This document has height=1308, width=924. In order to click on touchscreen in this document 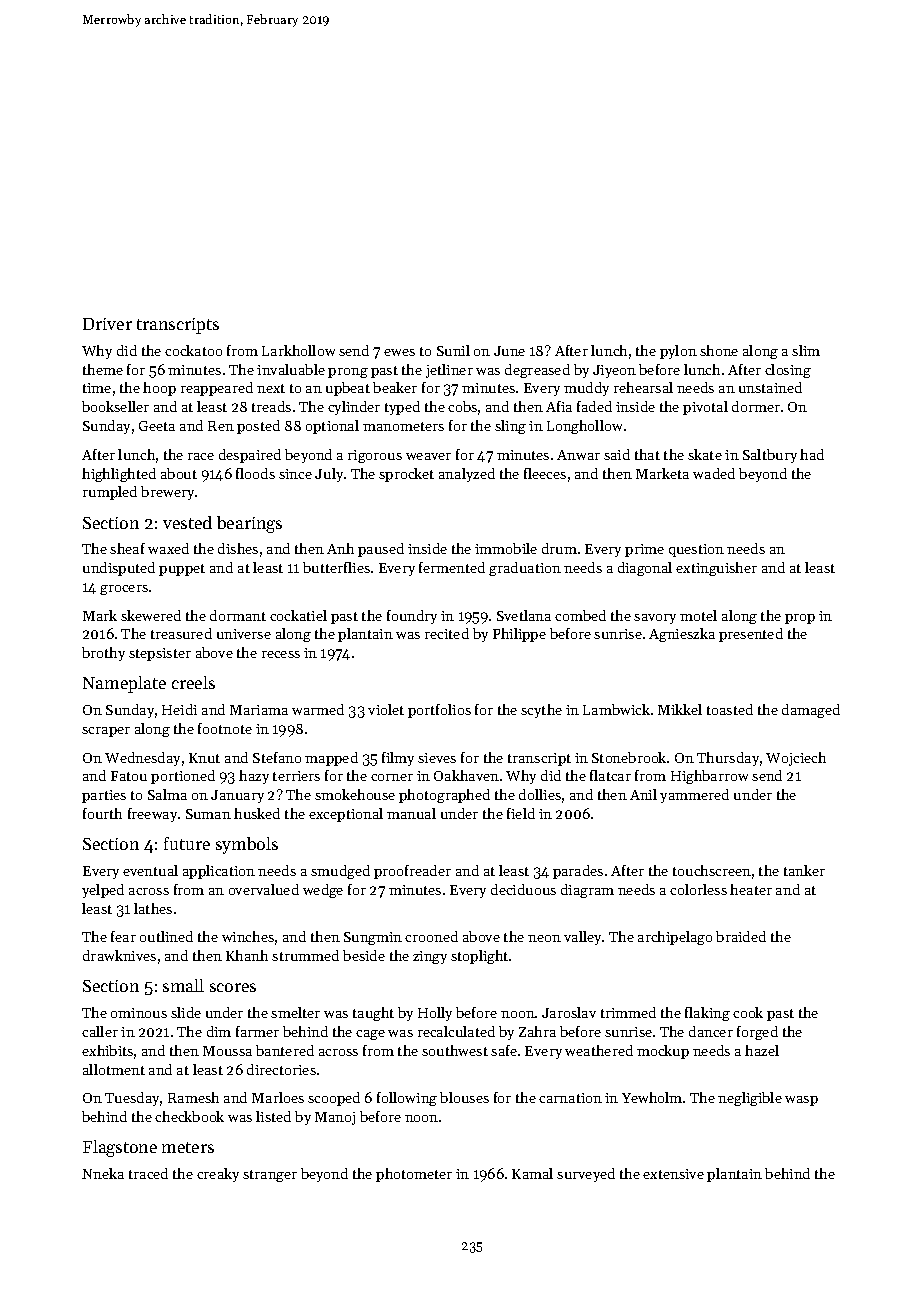, I will do `click(712, 870)`.
